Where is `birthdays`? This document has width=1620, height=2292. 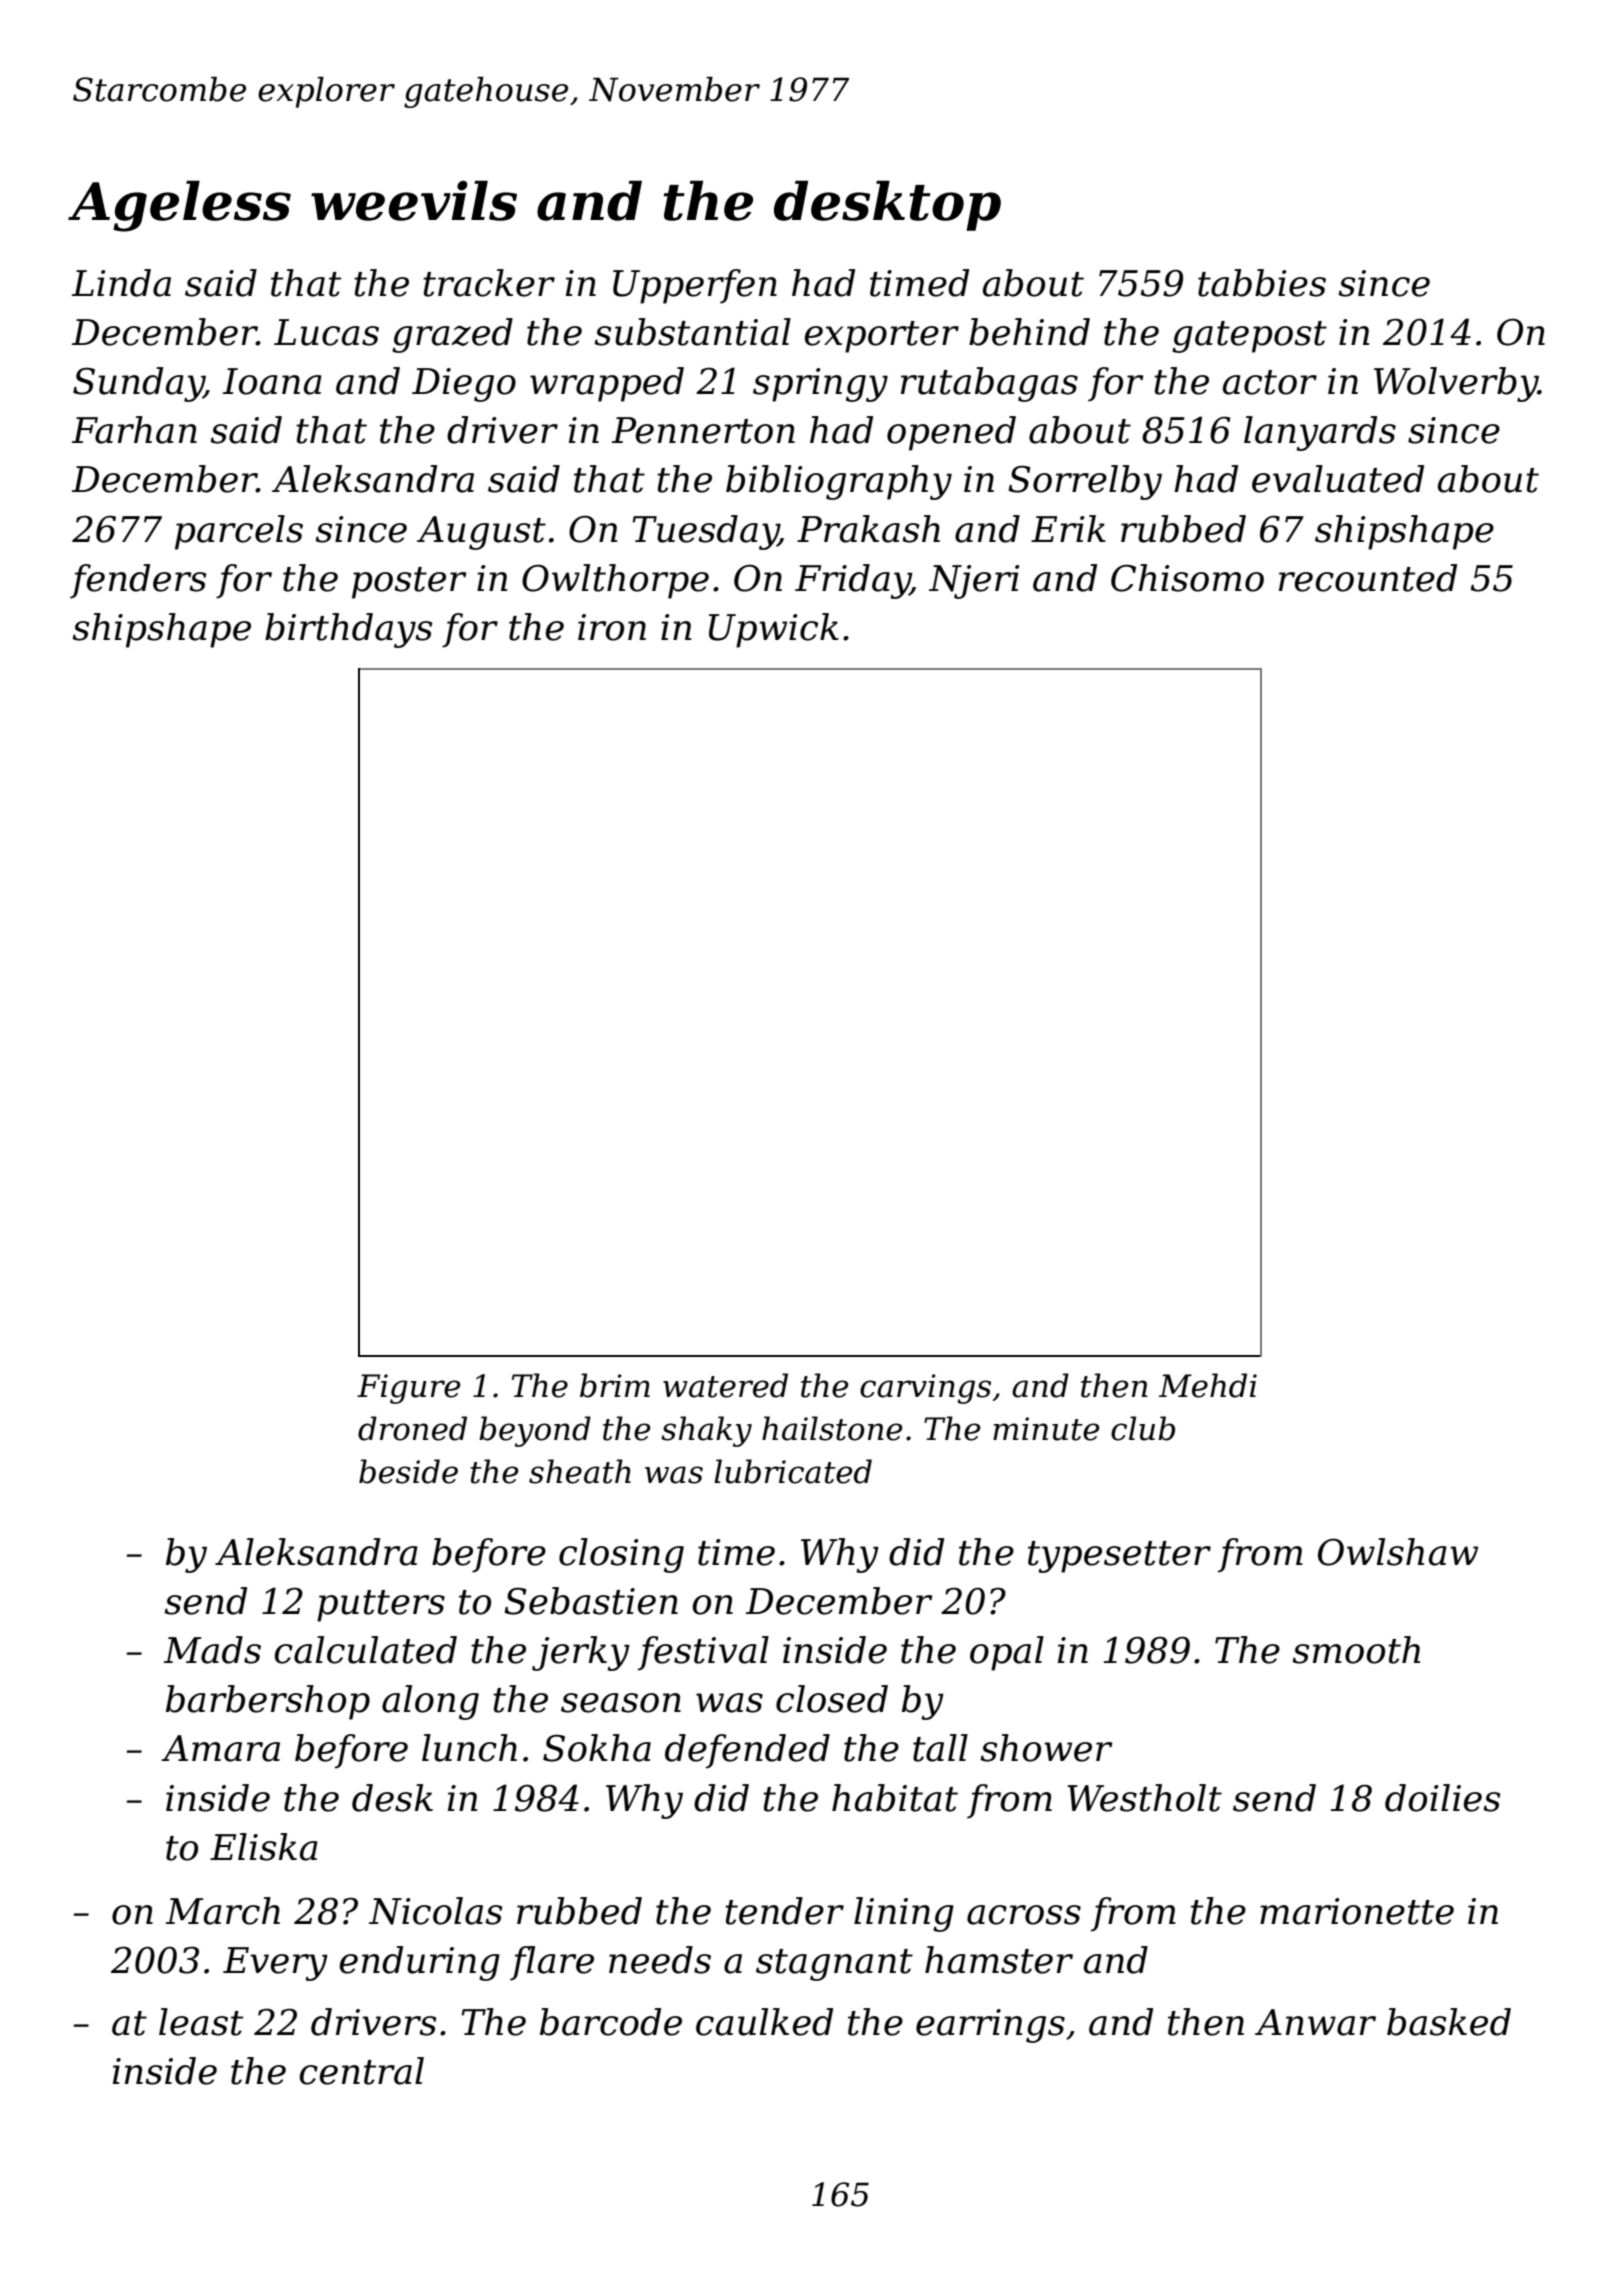
birthdays is located at coordinates (348, 630).
